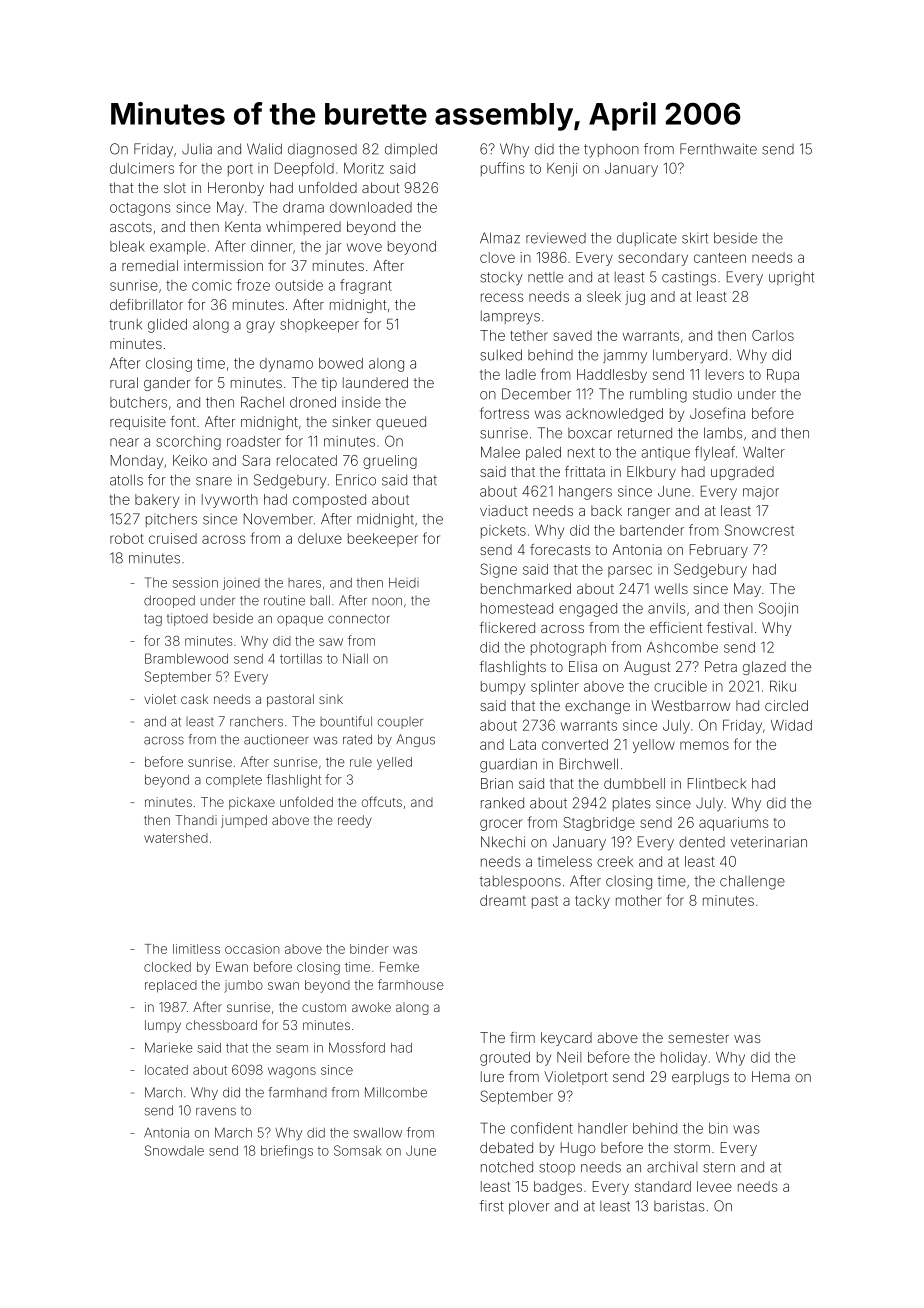 The width and height of the page is (924, 1308). What do you see at coordinates (522, 1037) in the page?
I see `firm` at bounding box center [522, 1037].
